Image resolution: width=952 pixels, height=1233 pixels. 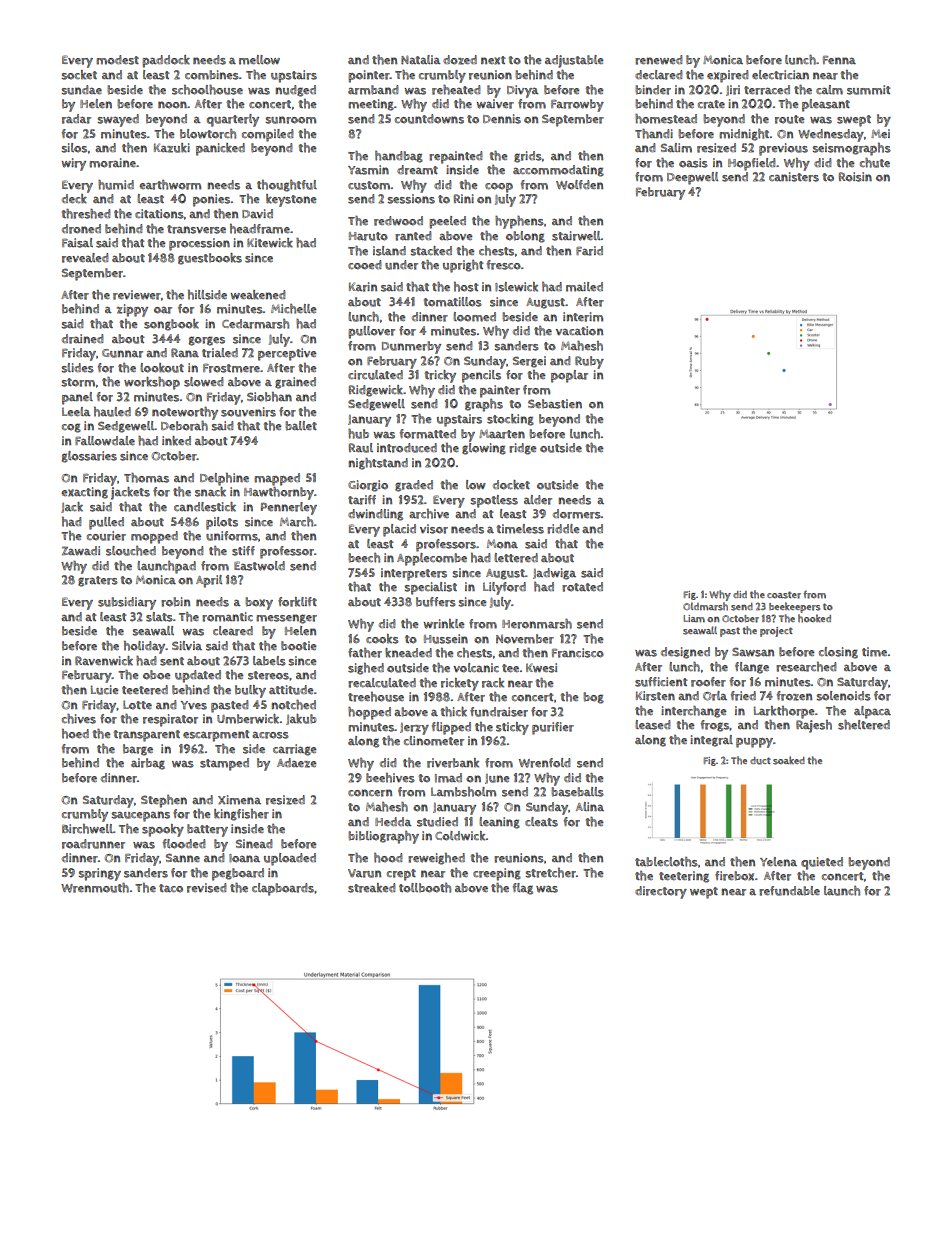 What do you see at coordinates (116, 185) in the page?
I see `humid` at bounding box center [116, 185].
